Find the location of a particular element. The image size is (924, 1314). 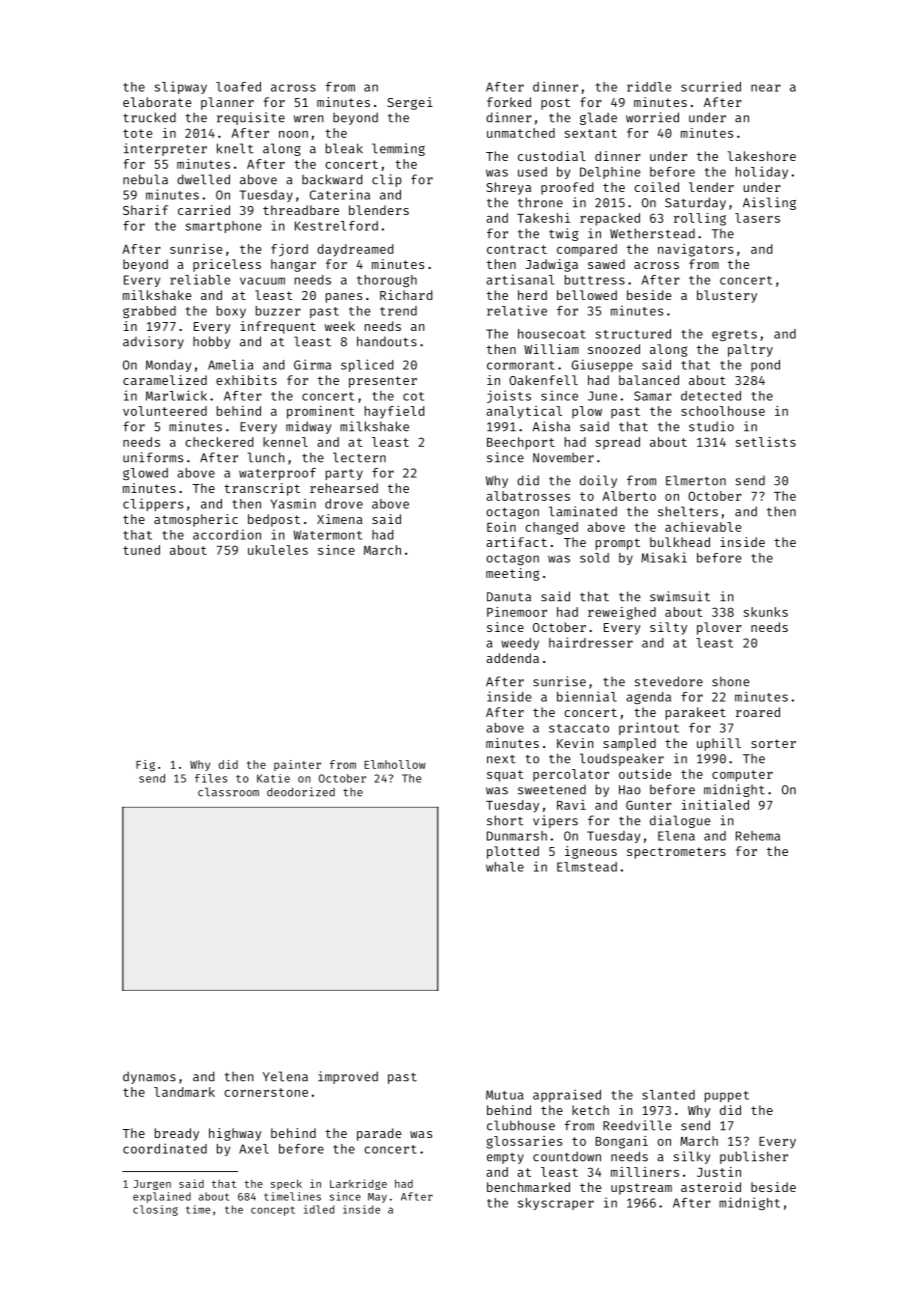

Elmhollow is located at coordinates (395, 764).
